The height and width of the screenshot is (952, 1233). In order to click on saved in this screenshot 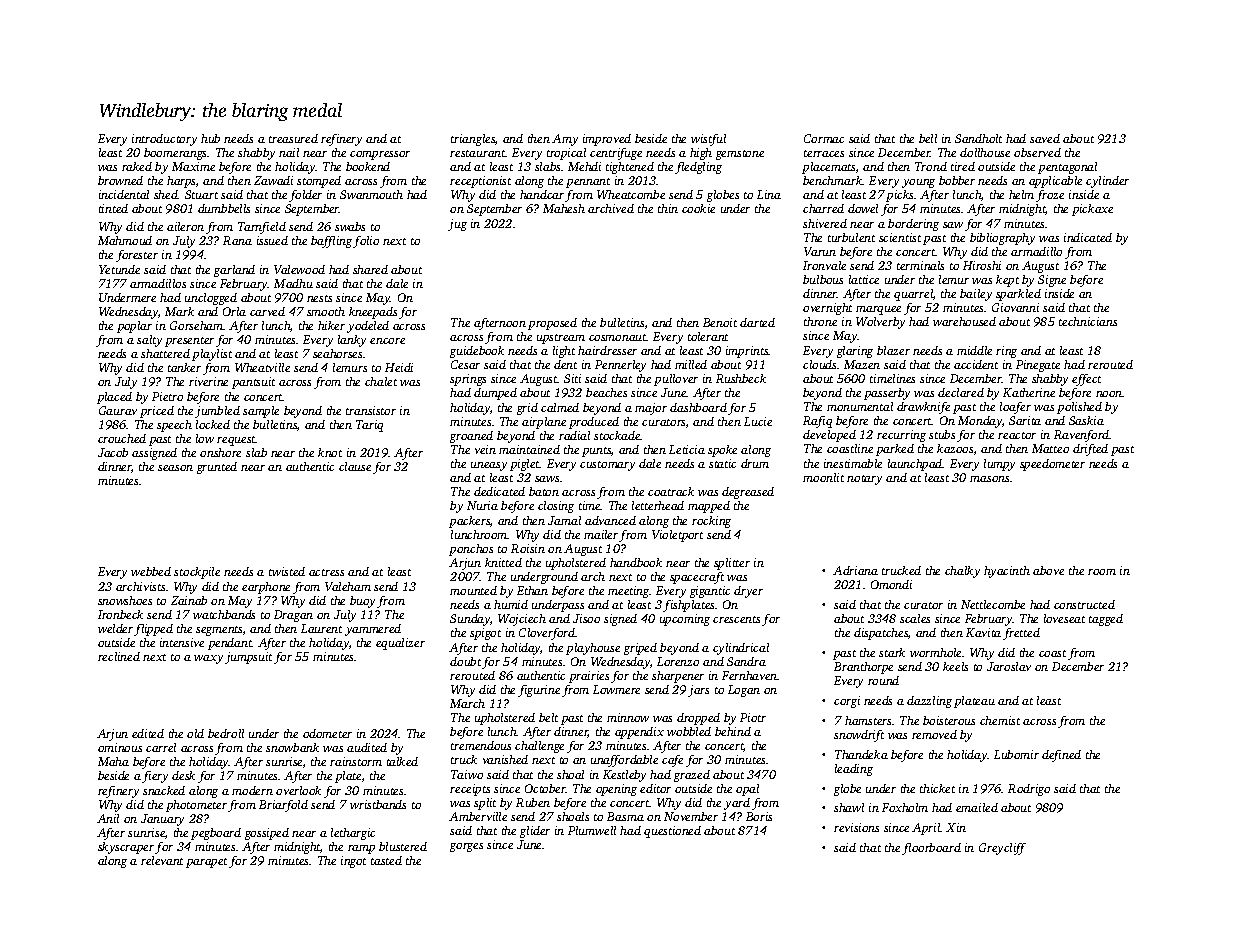, I will do `click(1045, 138)`.
